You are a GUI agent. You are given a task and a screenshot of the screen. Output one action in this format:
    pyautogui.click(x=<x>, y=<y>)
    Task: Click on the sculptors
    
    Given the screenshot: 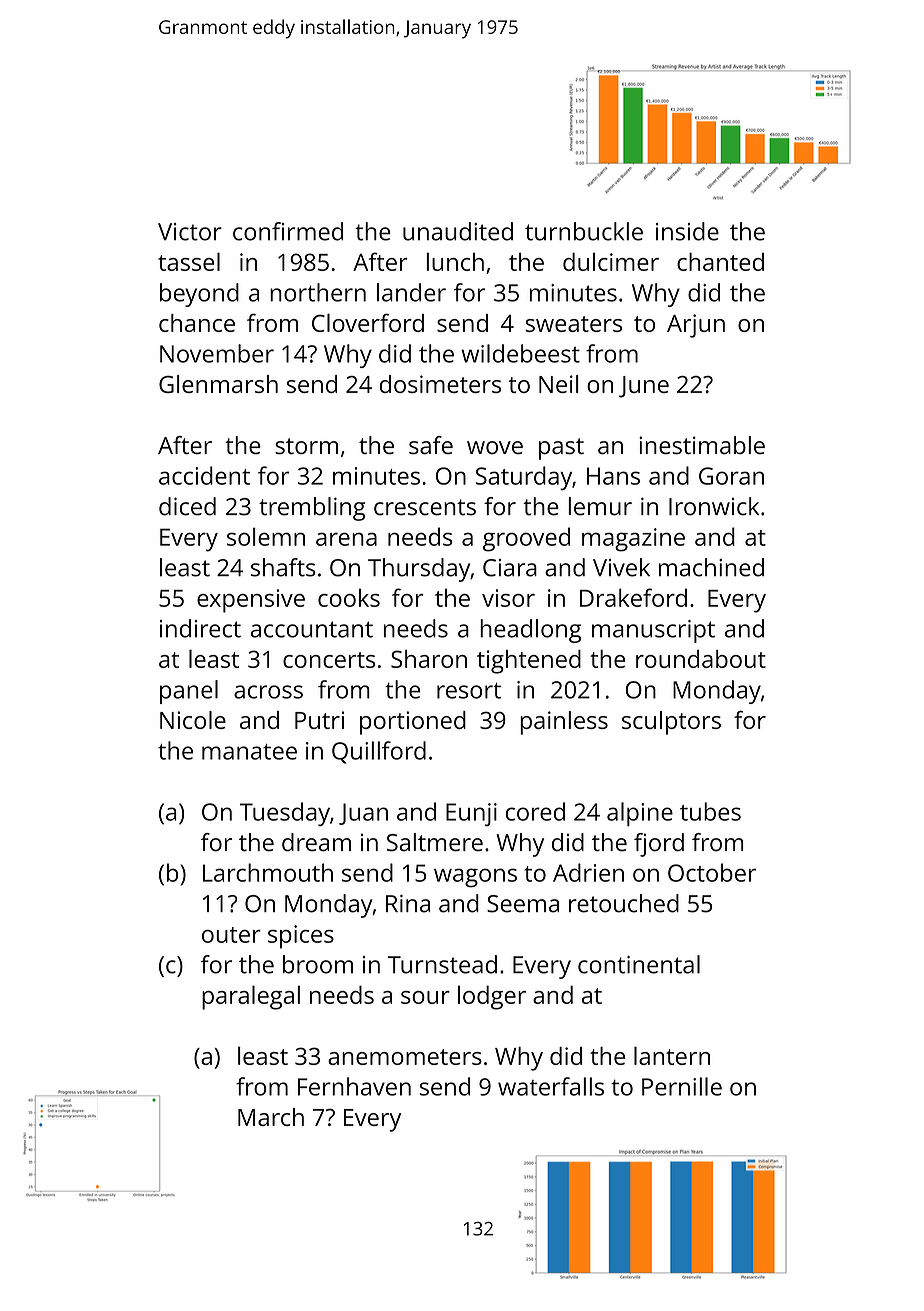 What is the action you would take?
    pyautogui.click(x=671, y=723)
